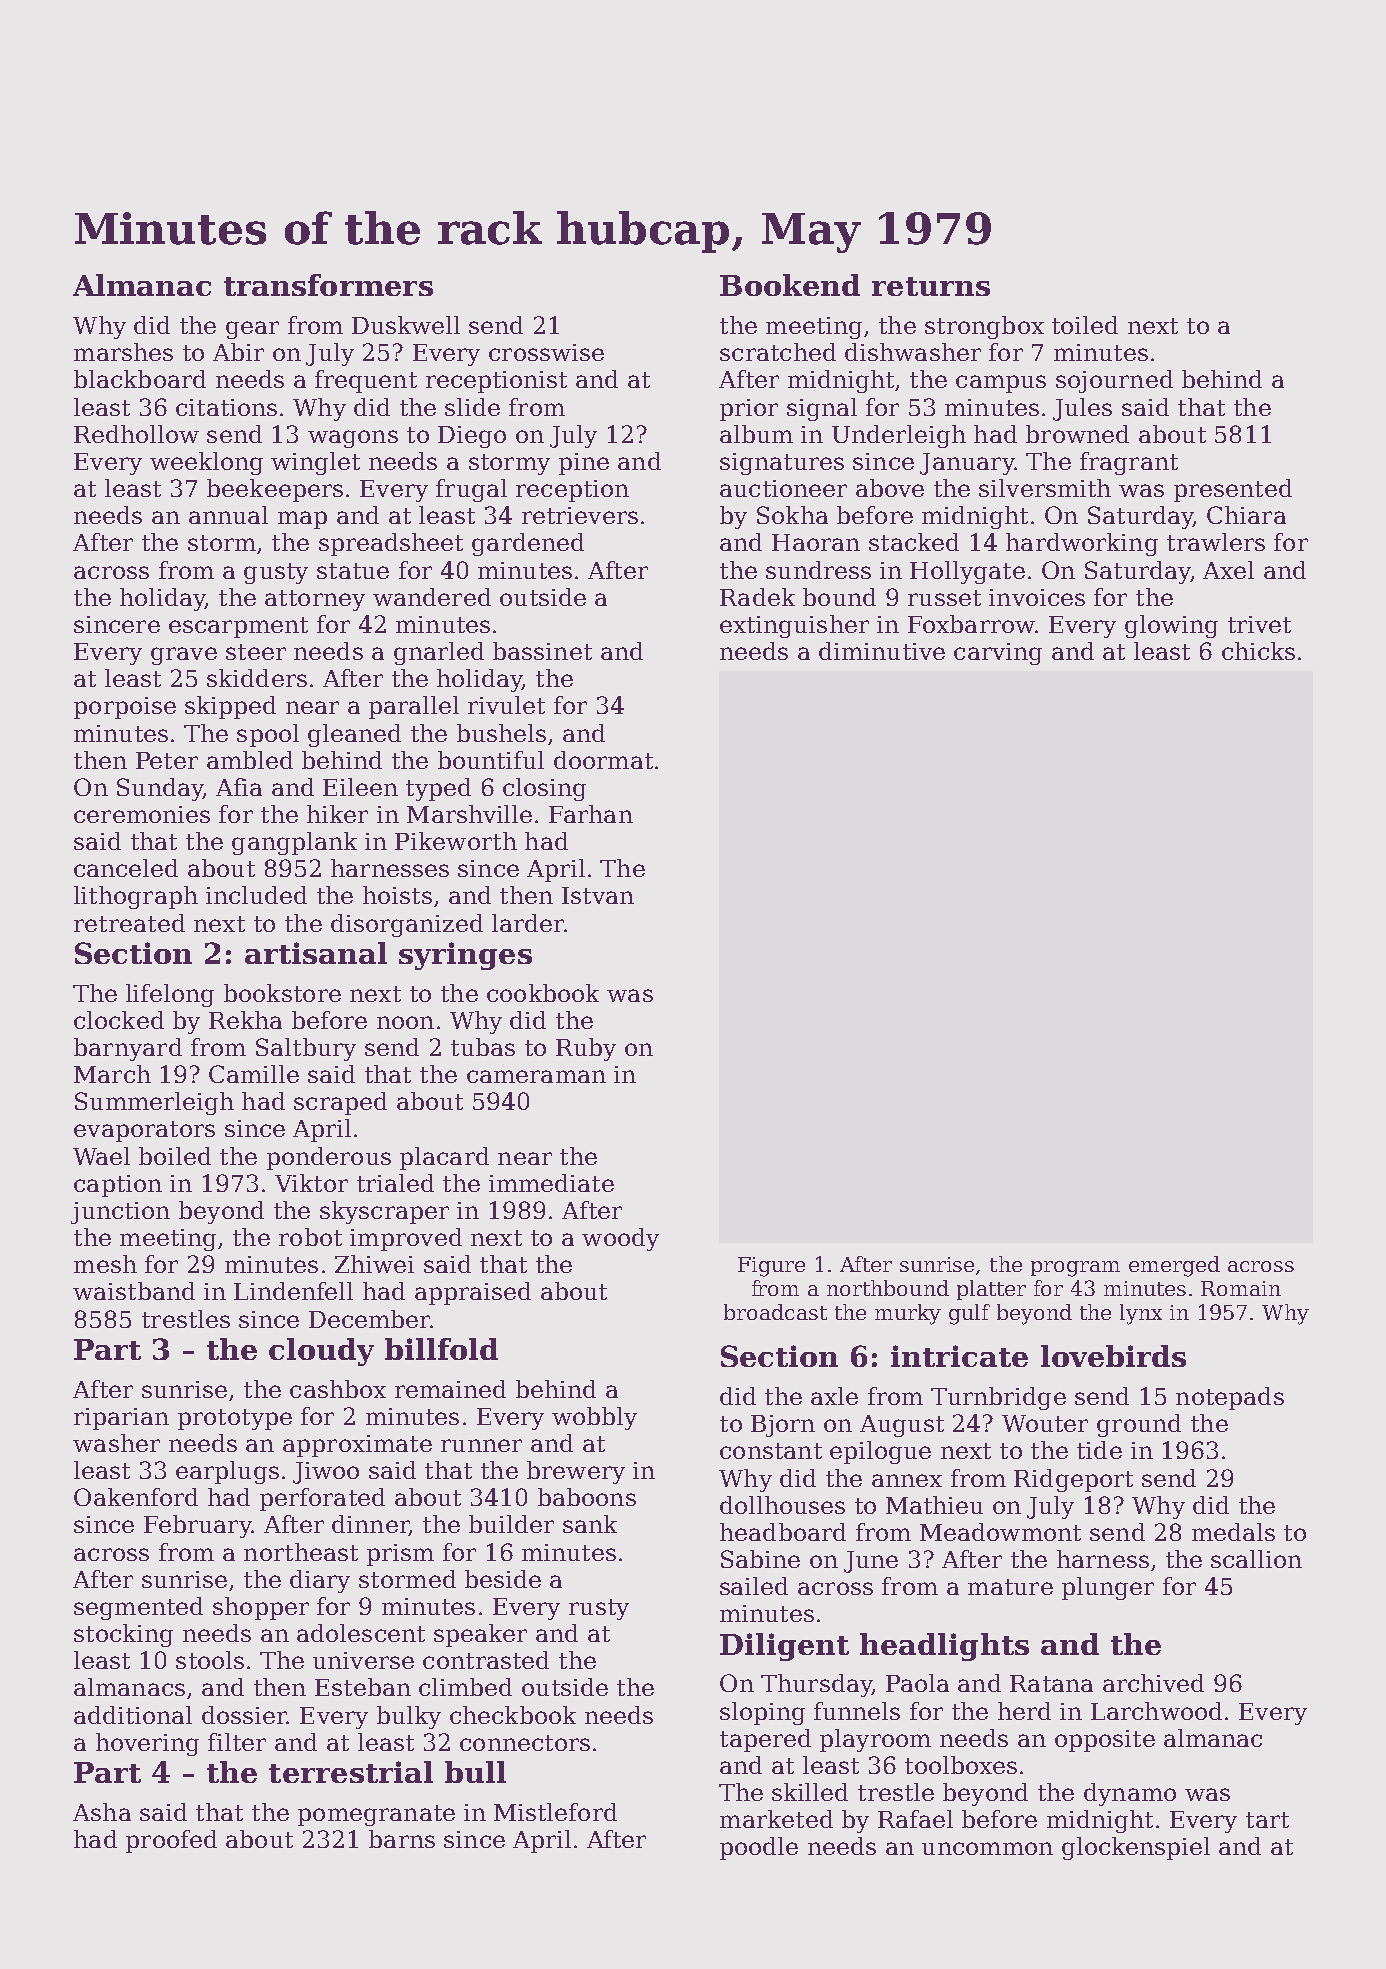 This screenshot has height=1969, width=1386. What do you see at coordinates (123, 352) in the screenshot?
I see `marshes` at bounding box center [123, 352].
